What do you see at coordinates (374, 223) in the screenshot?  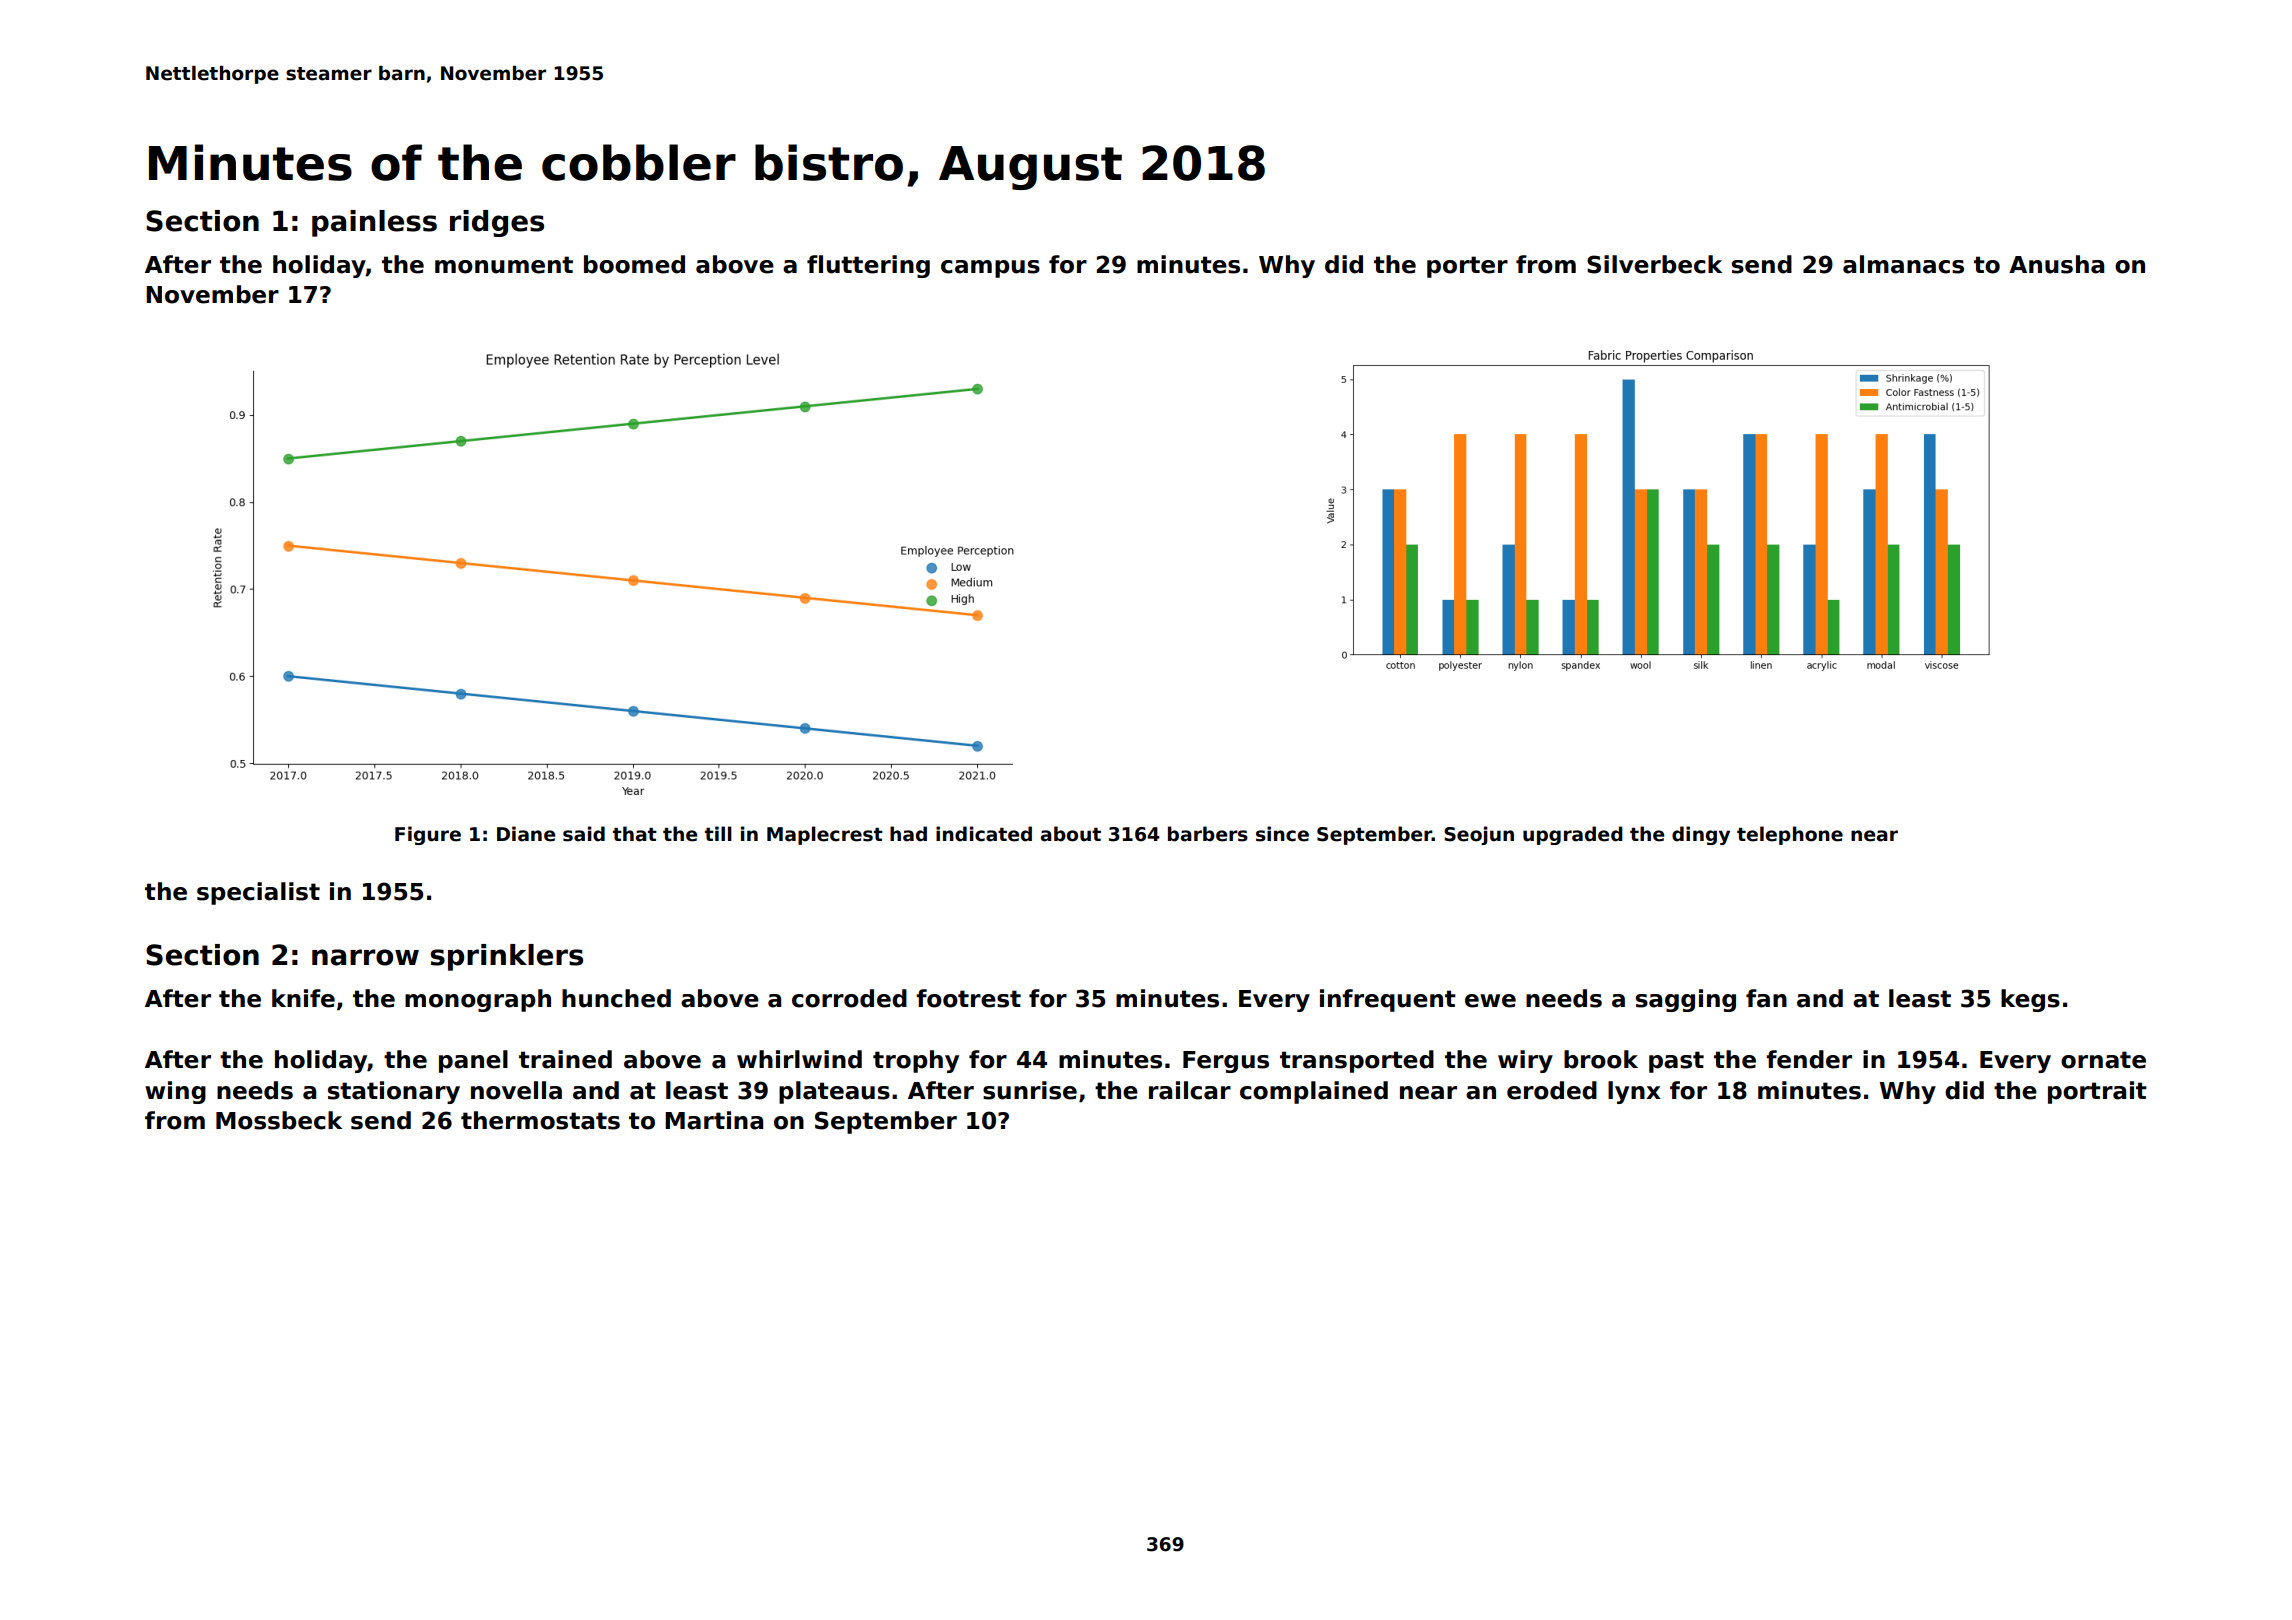 I see `painless` at bounding box center [374, 223].
